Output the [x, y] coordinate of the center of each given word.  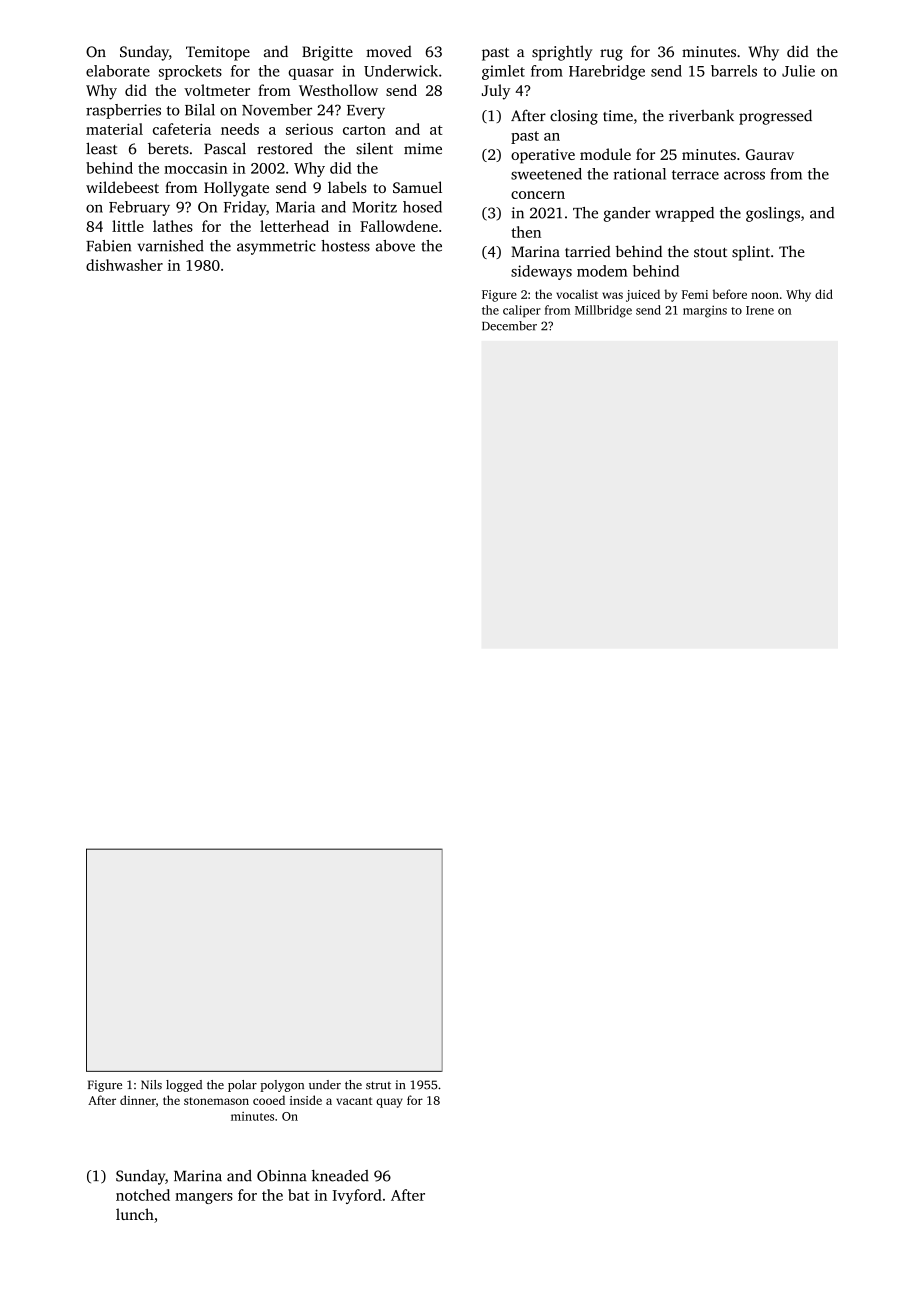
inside [306, 1100]
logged [184, 1086]
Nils [151, 1085]
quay [389, 1103]
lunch [135, 1214]
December [509, 326]
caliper [522, 311]
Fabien [108, 246]
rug [611, 55]
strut [378, 1085]
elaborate [118, 71]
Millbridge [603, 311]
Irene [760, 310]
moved [389, 51]
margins [705, 311]
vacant [354, 1101]
